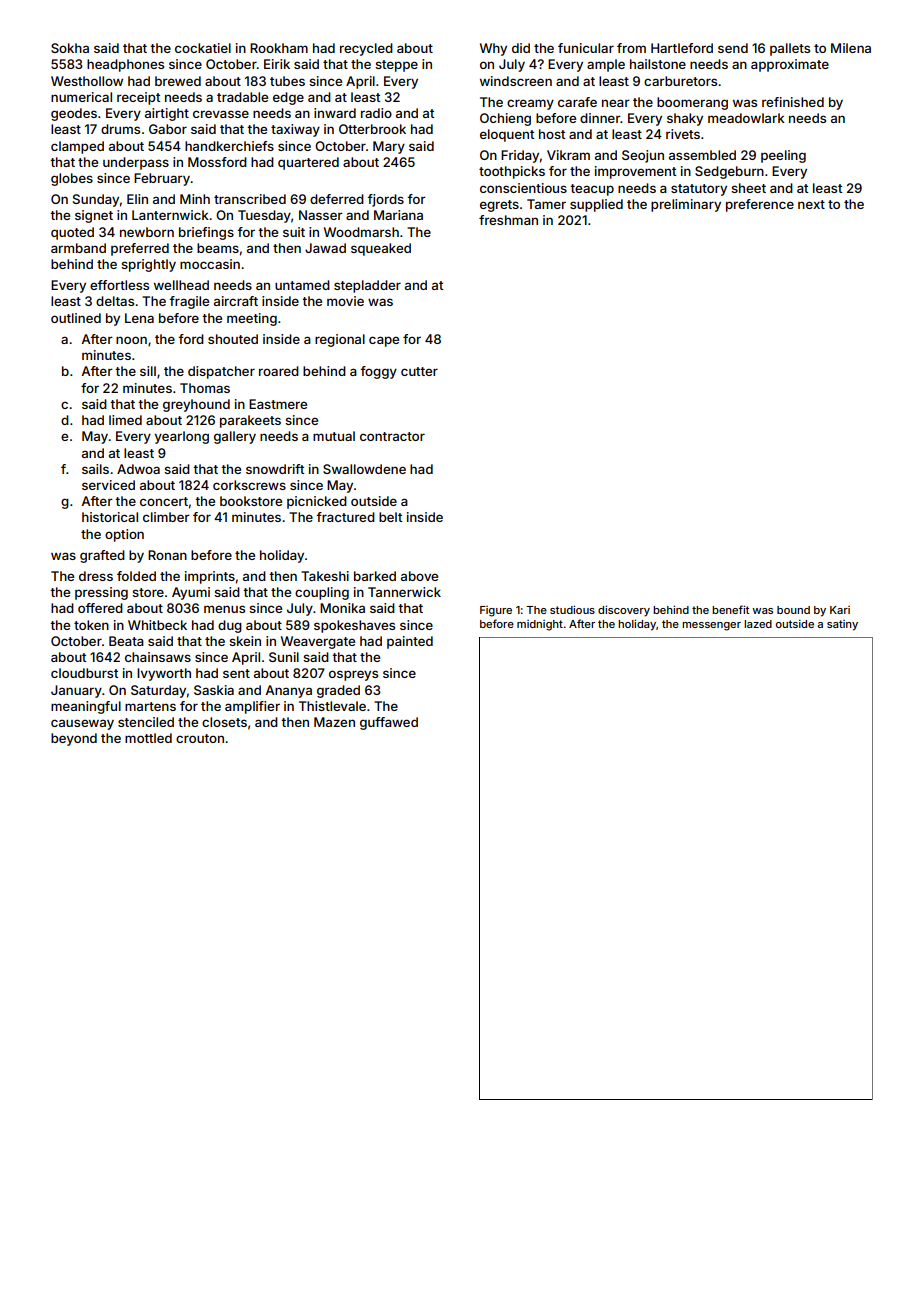 The image size is (924, 1308). Describe the element at coordinates (572, 609) in the screenshot. I see `studious` at that location.
